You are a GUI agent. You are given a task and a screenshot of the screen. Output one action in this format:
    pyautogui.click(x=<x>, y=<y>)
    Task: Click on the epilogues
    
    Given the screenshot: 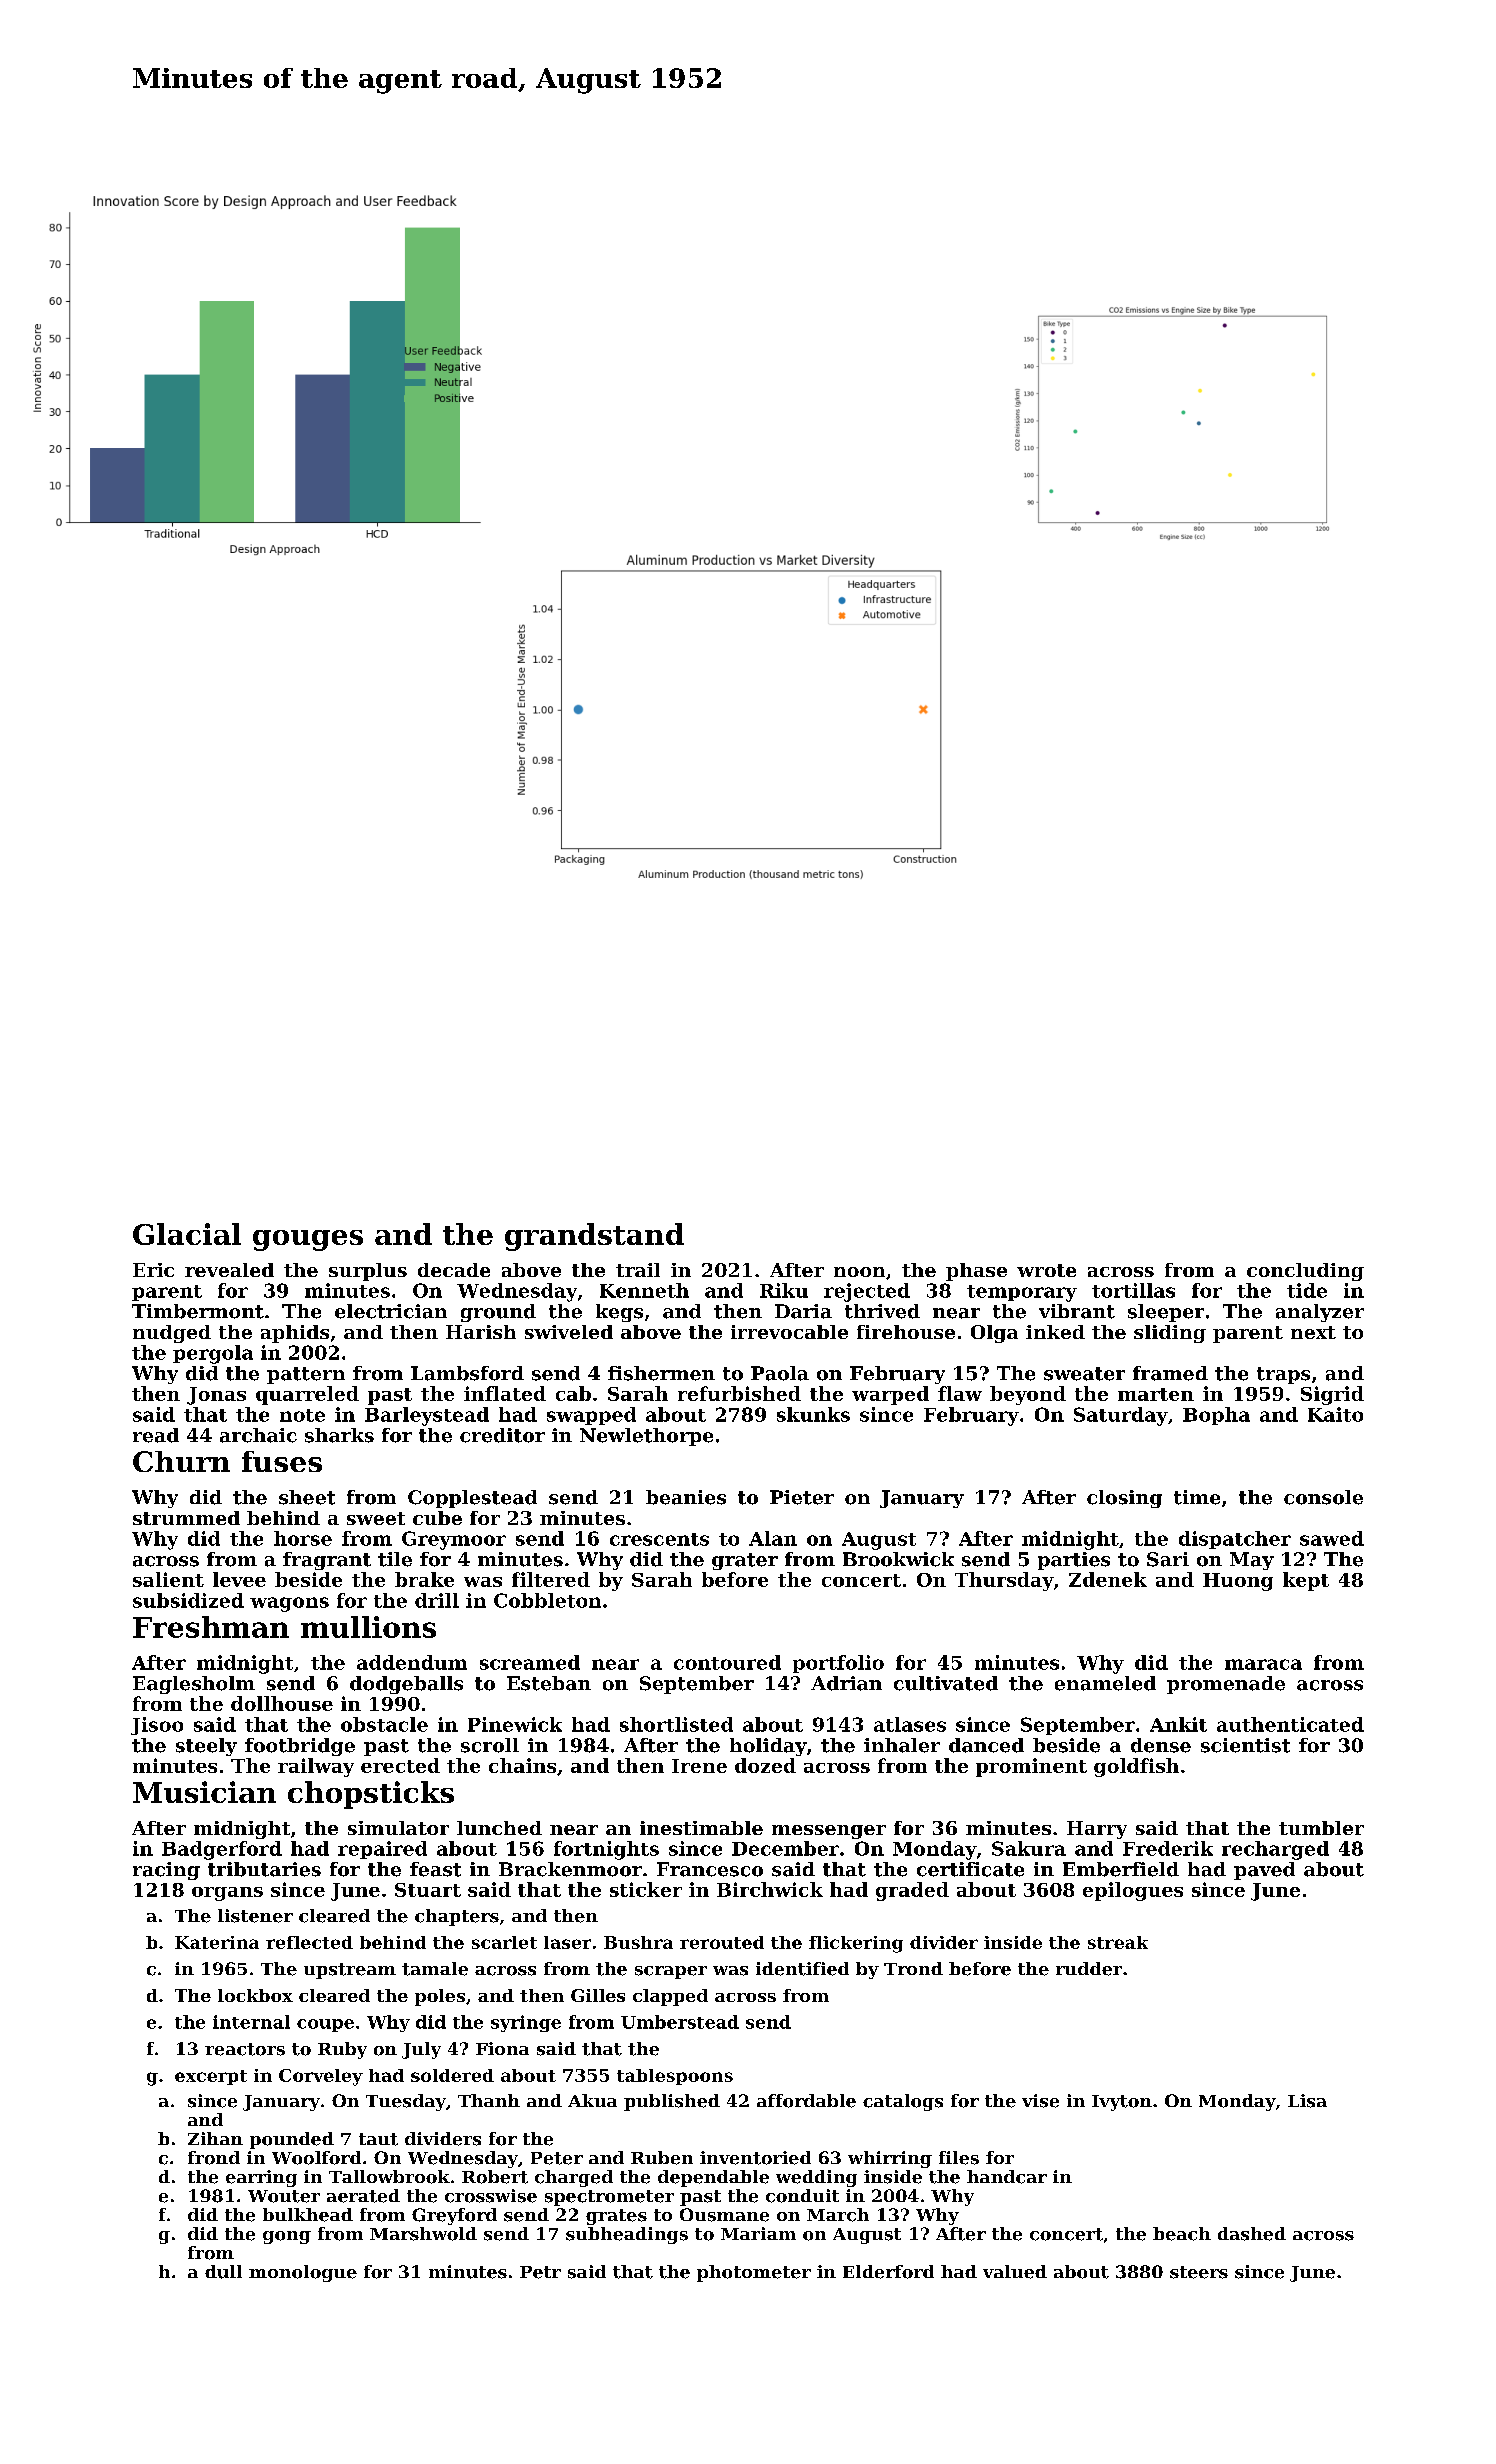 What is the action you would take?
    pyautogui.click(x=1133, y=1891)
